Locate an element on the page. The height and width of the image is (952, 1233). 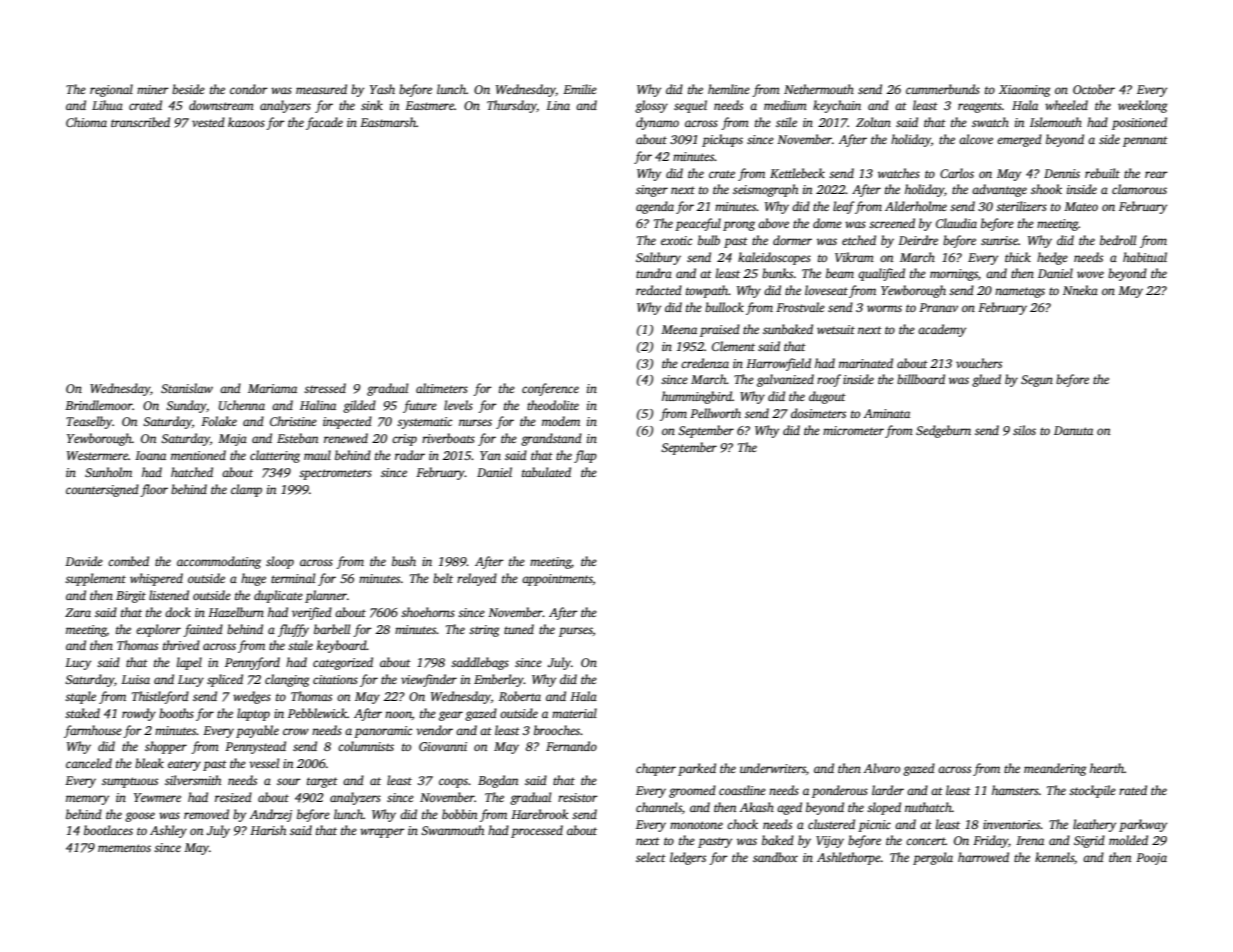
vested is located at coordinates (208, 122).
